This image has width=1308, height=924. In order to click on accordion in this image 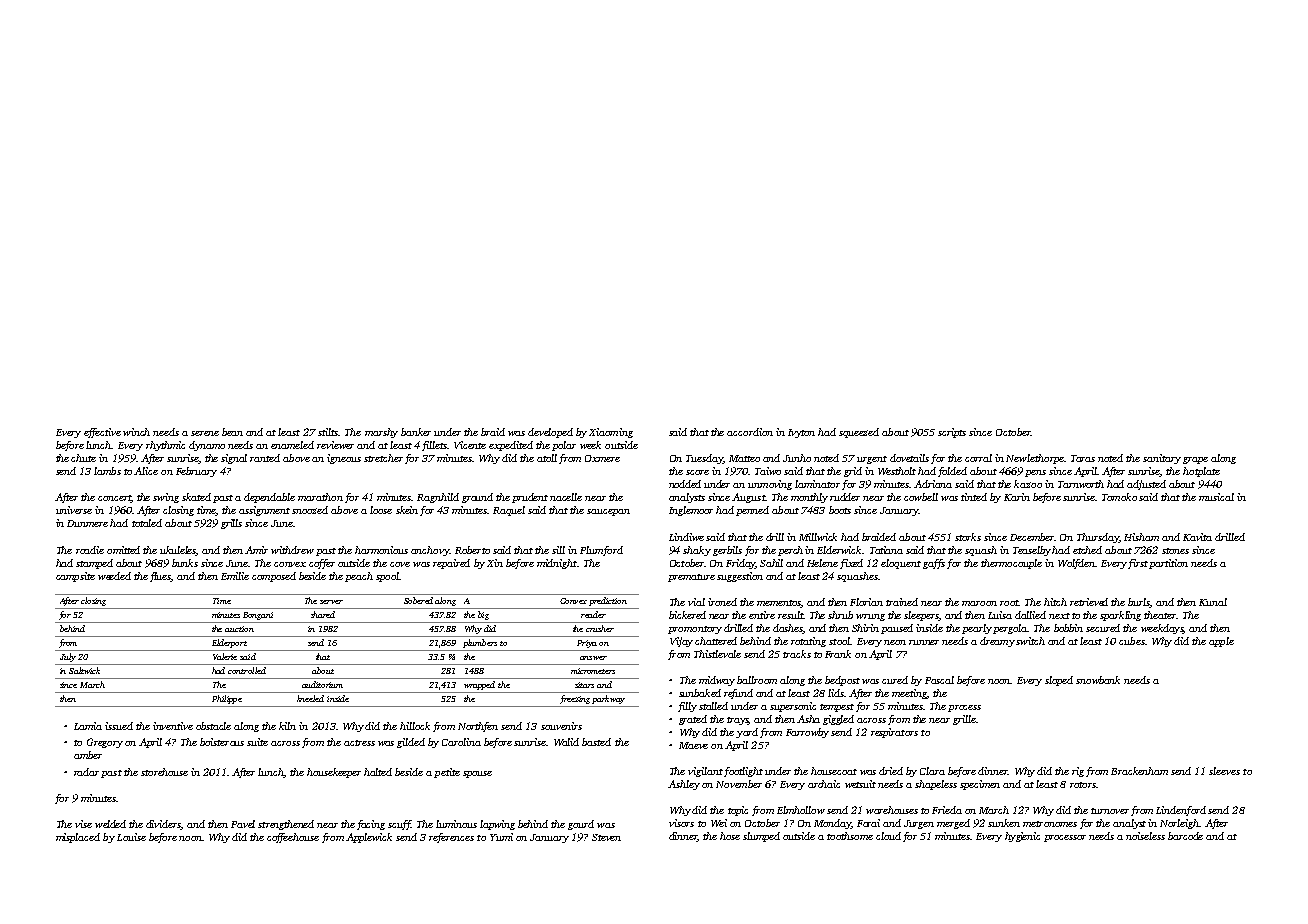, I will do `click(750, 432)`.
